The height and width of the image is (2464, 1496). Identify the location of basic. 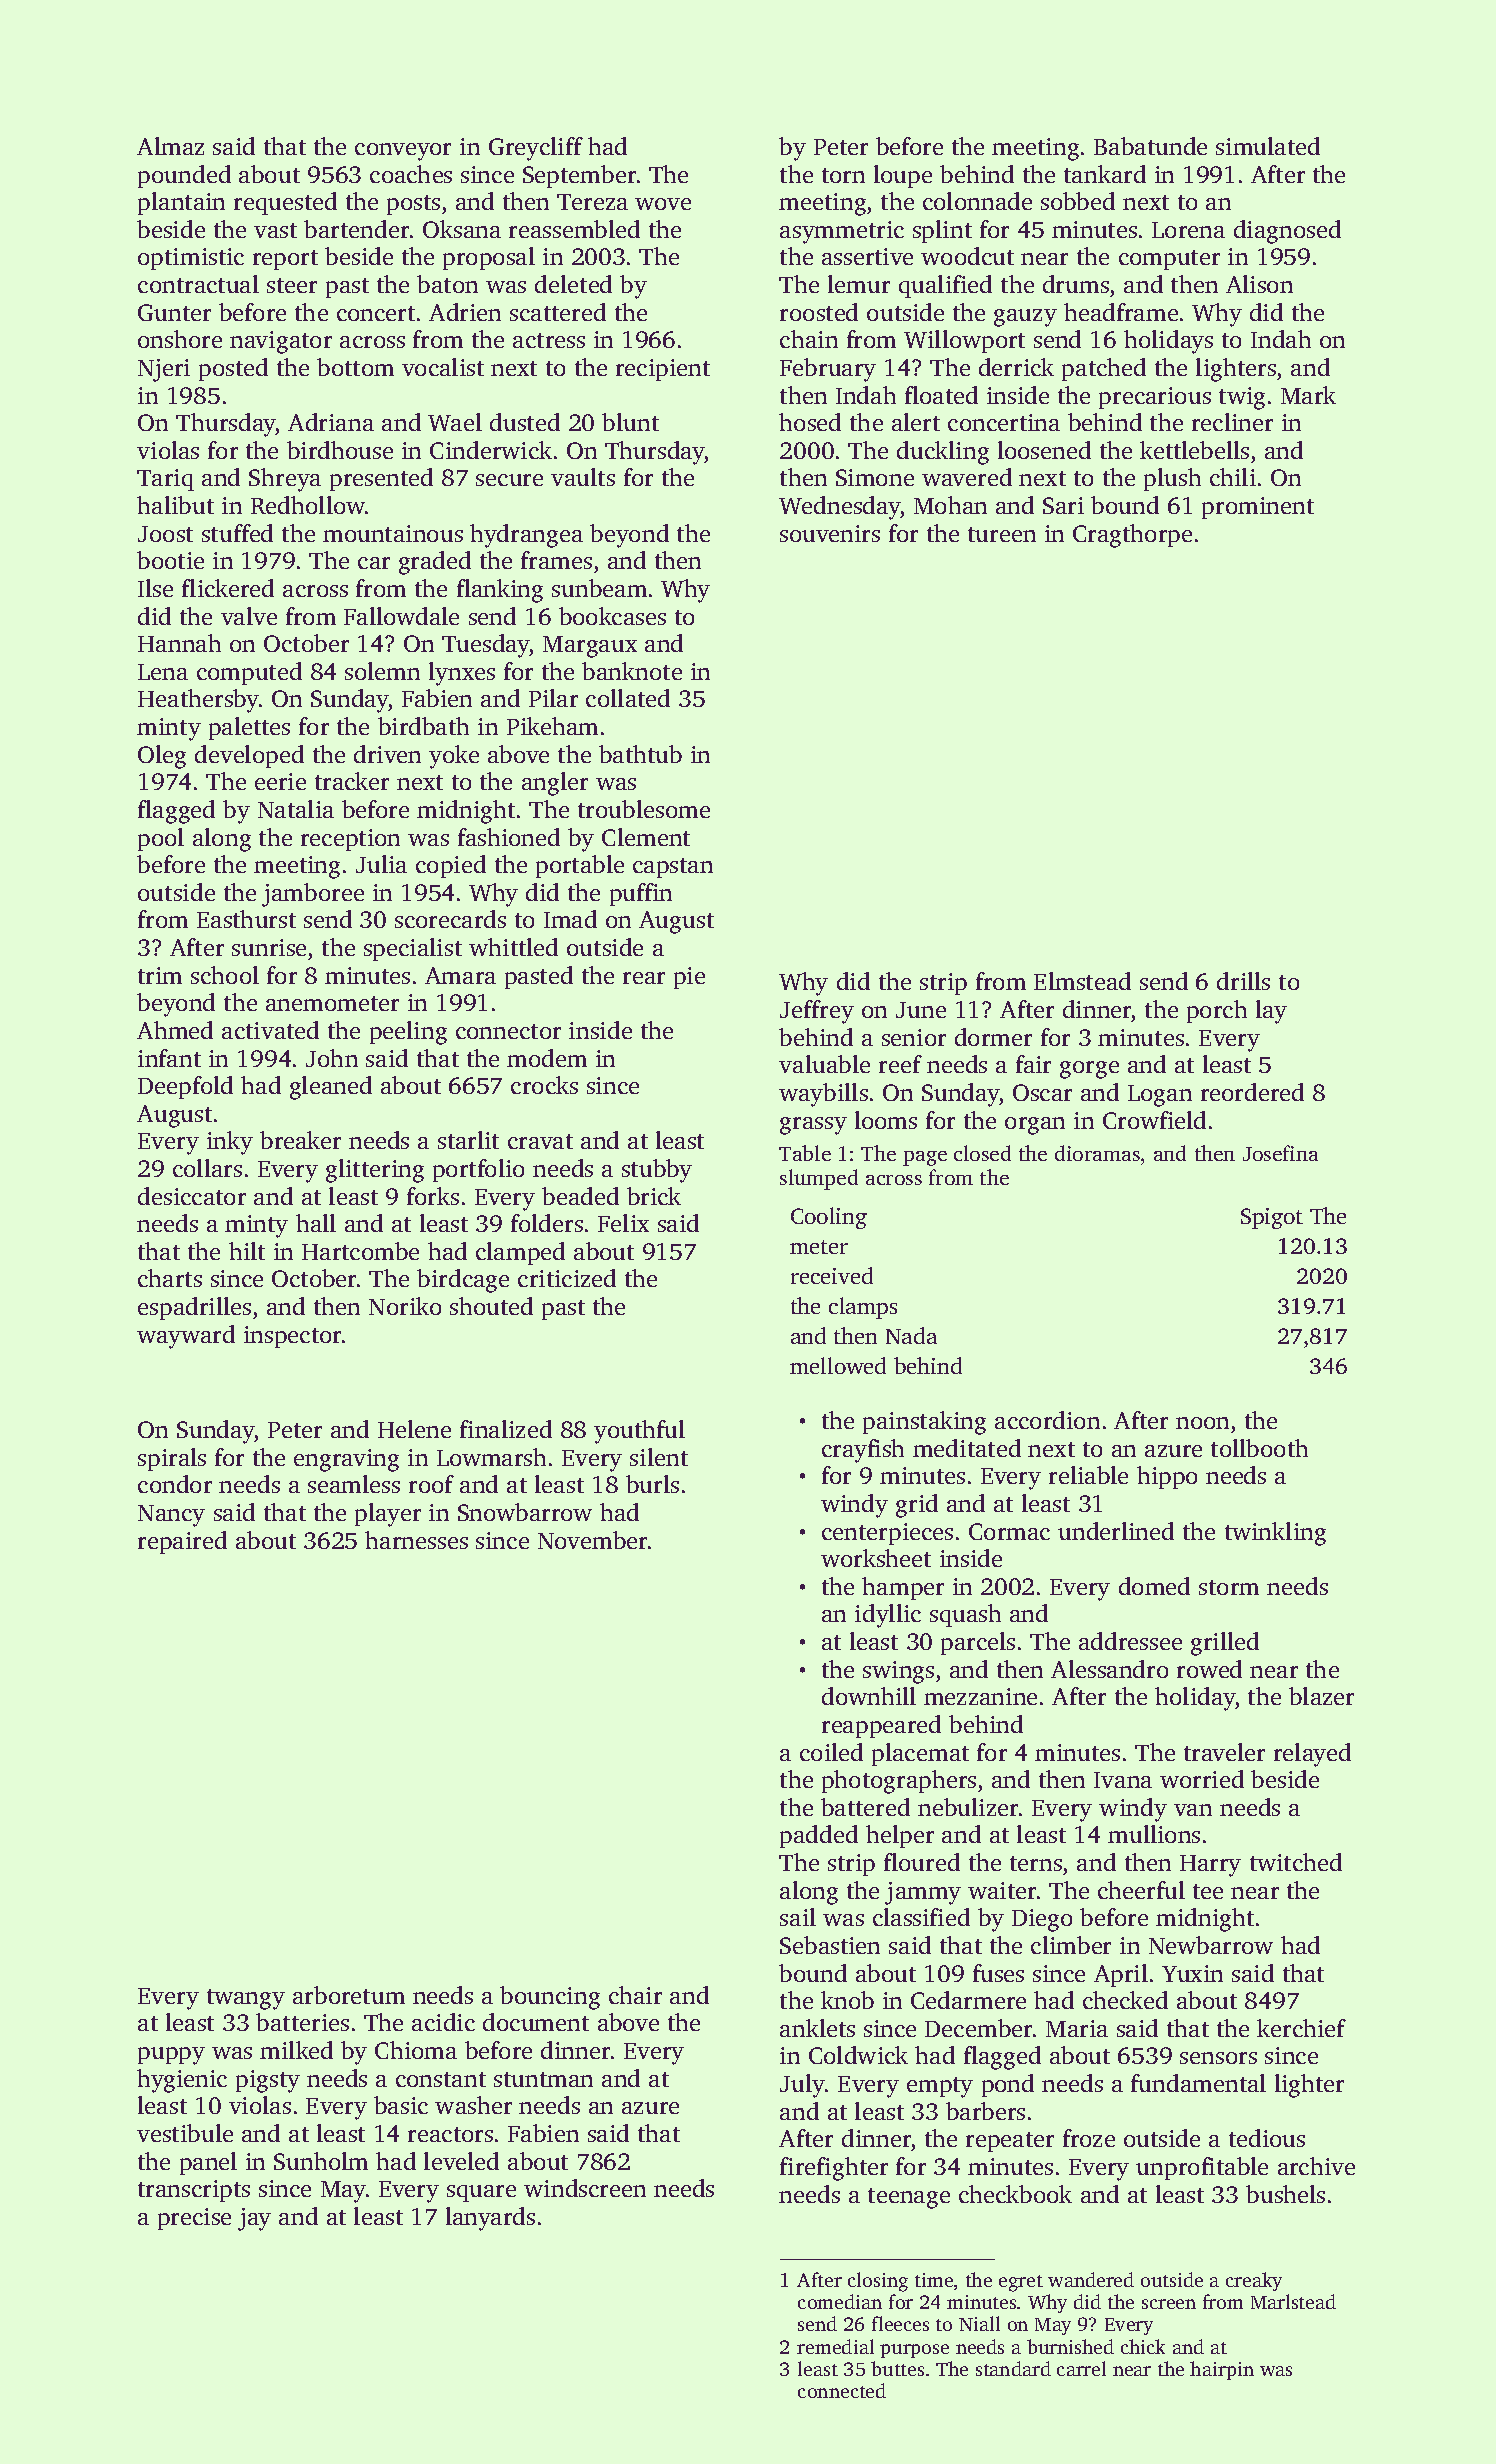
(401, 2105).
